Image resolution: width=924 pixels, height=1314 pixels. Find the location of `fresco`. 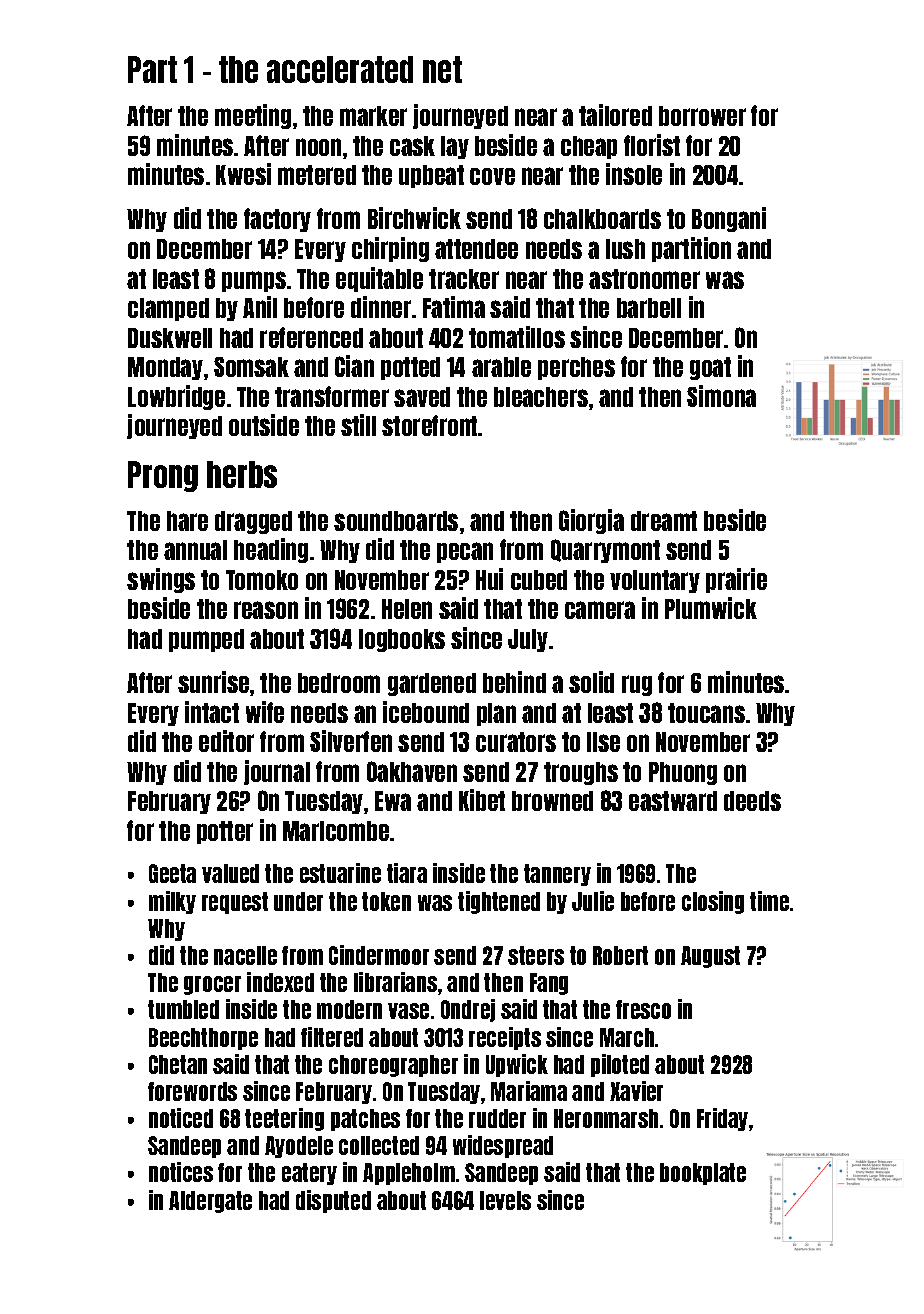

fresco is located at coordinates (643, 1009).
